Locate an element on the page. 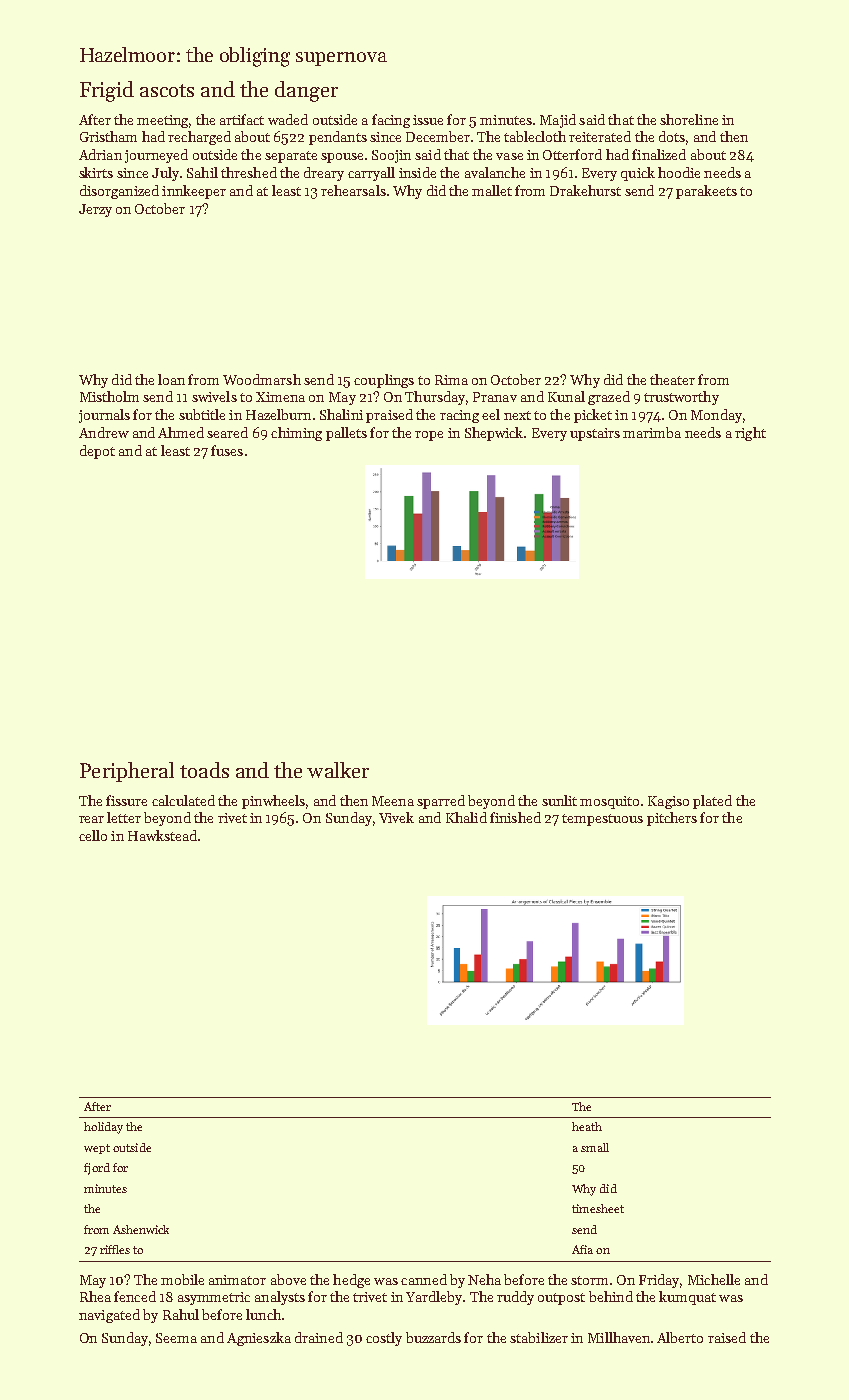  Vivek is located at coordinates (396, 817).
